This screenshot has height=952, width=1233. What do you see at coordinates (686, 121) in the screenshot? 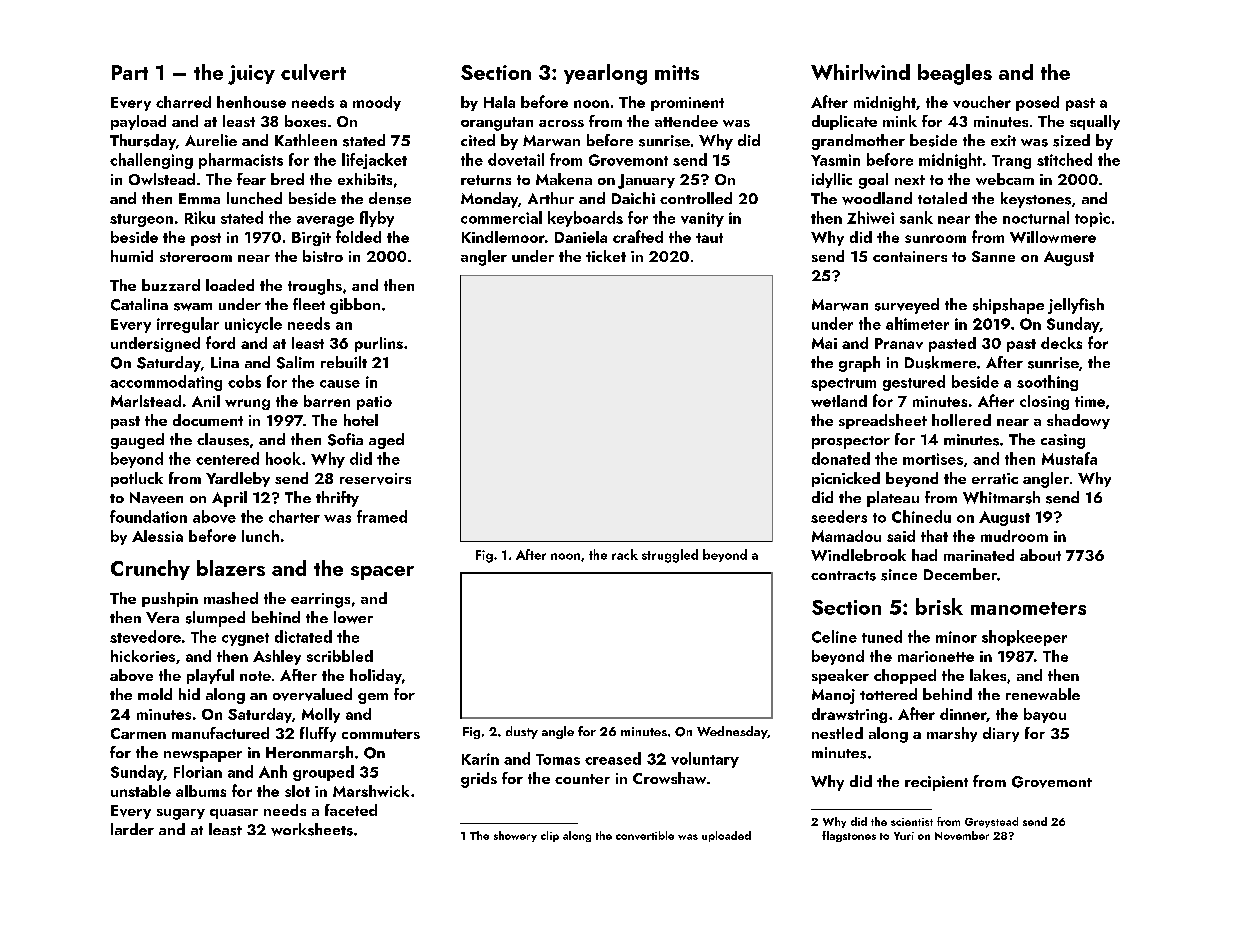
I see `attendee` at bounding box center [686, 121].
